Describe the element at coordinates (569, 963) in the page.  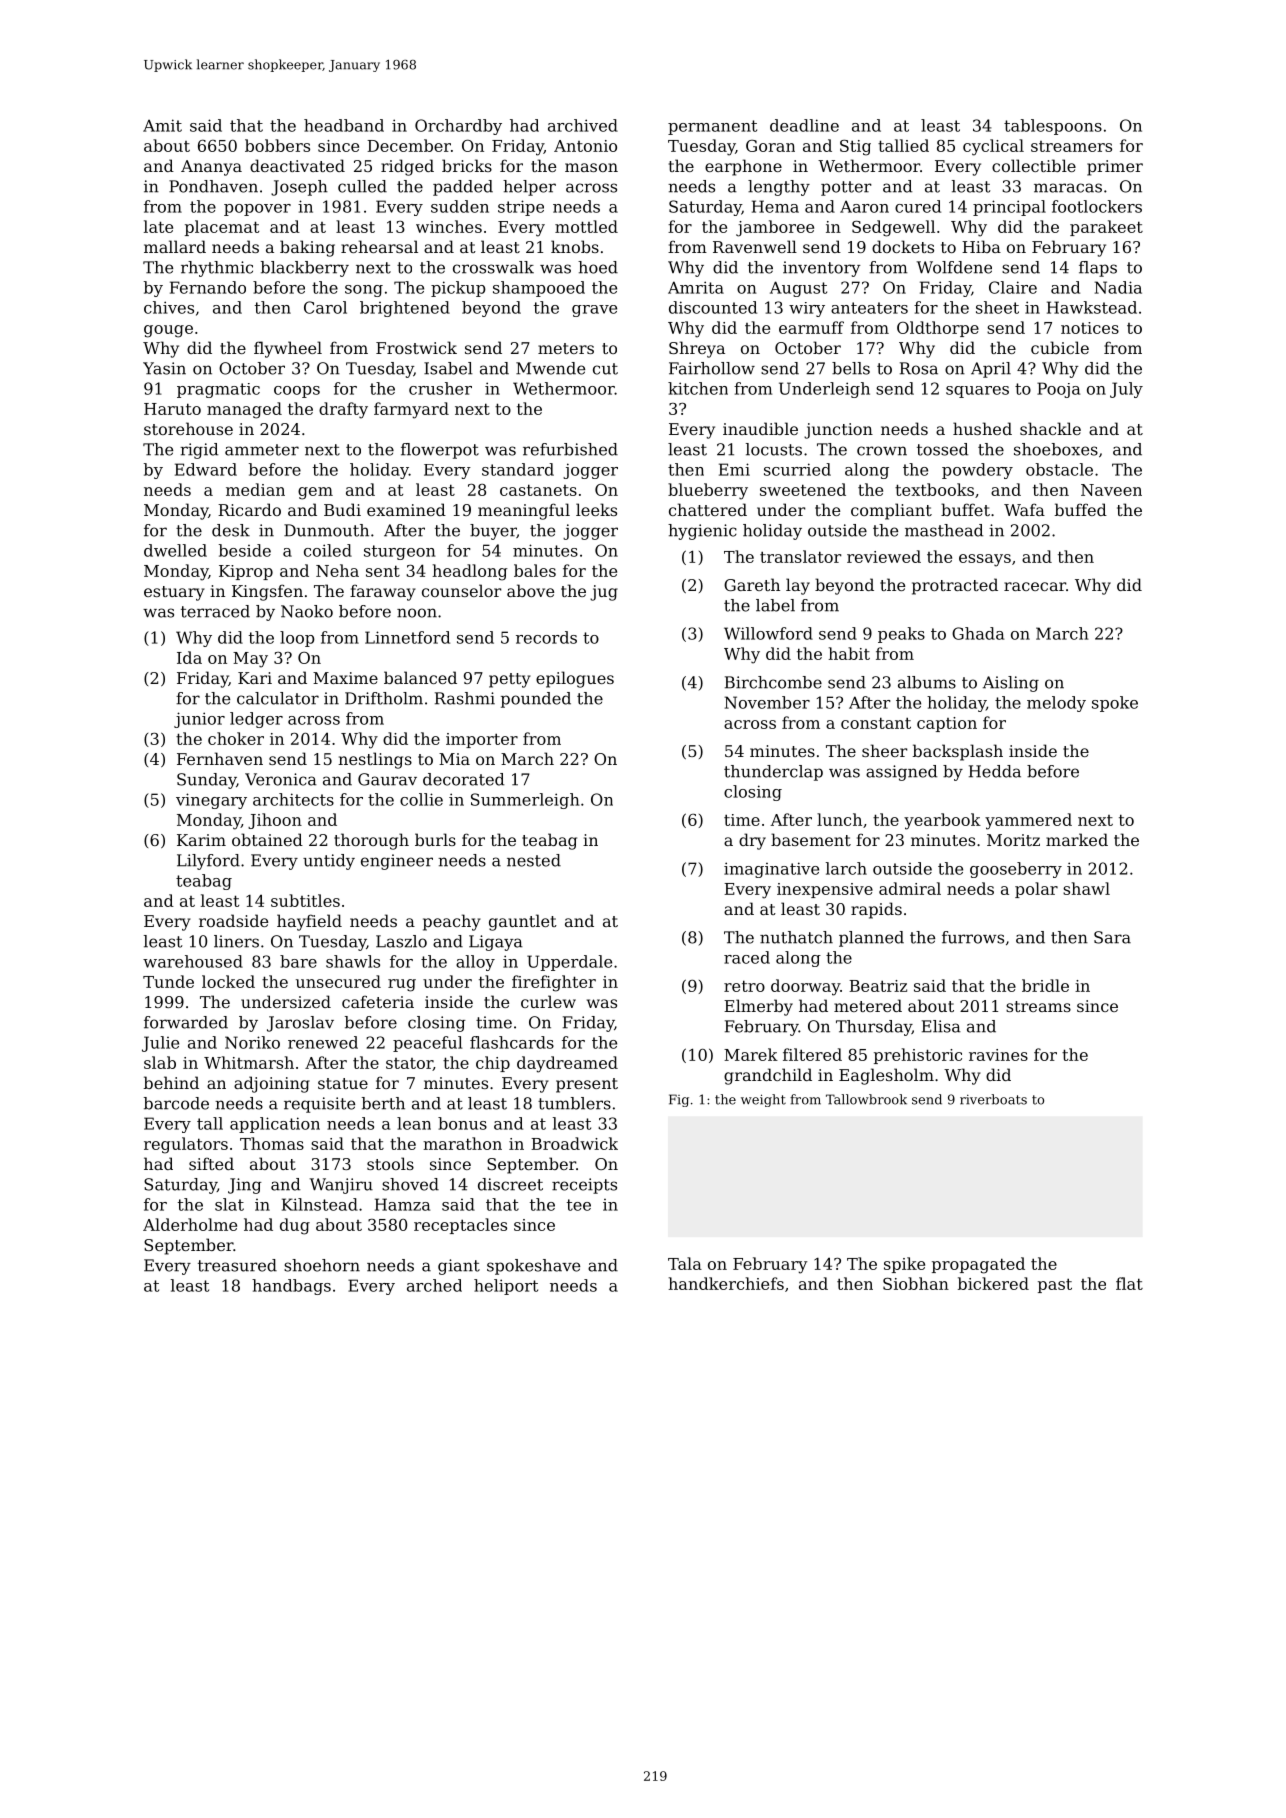
I see `Upperdale` at that location.
